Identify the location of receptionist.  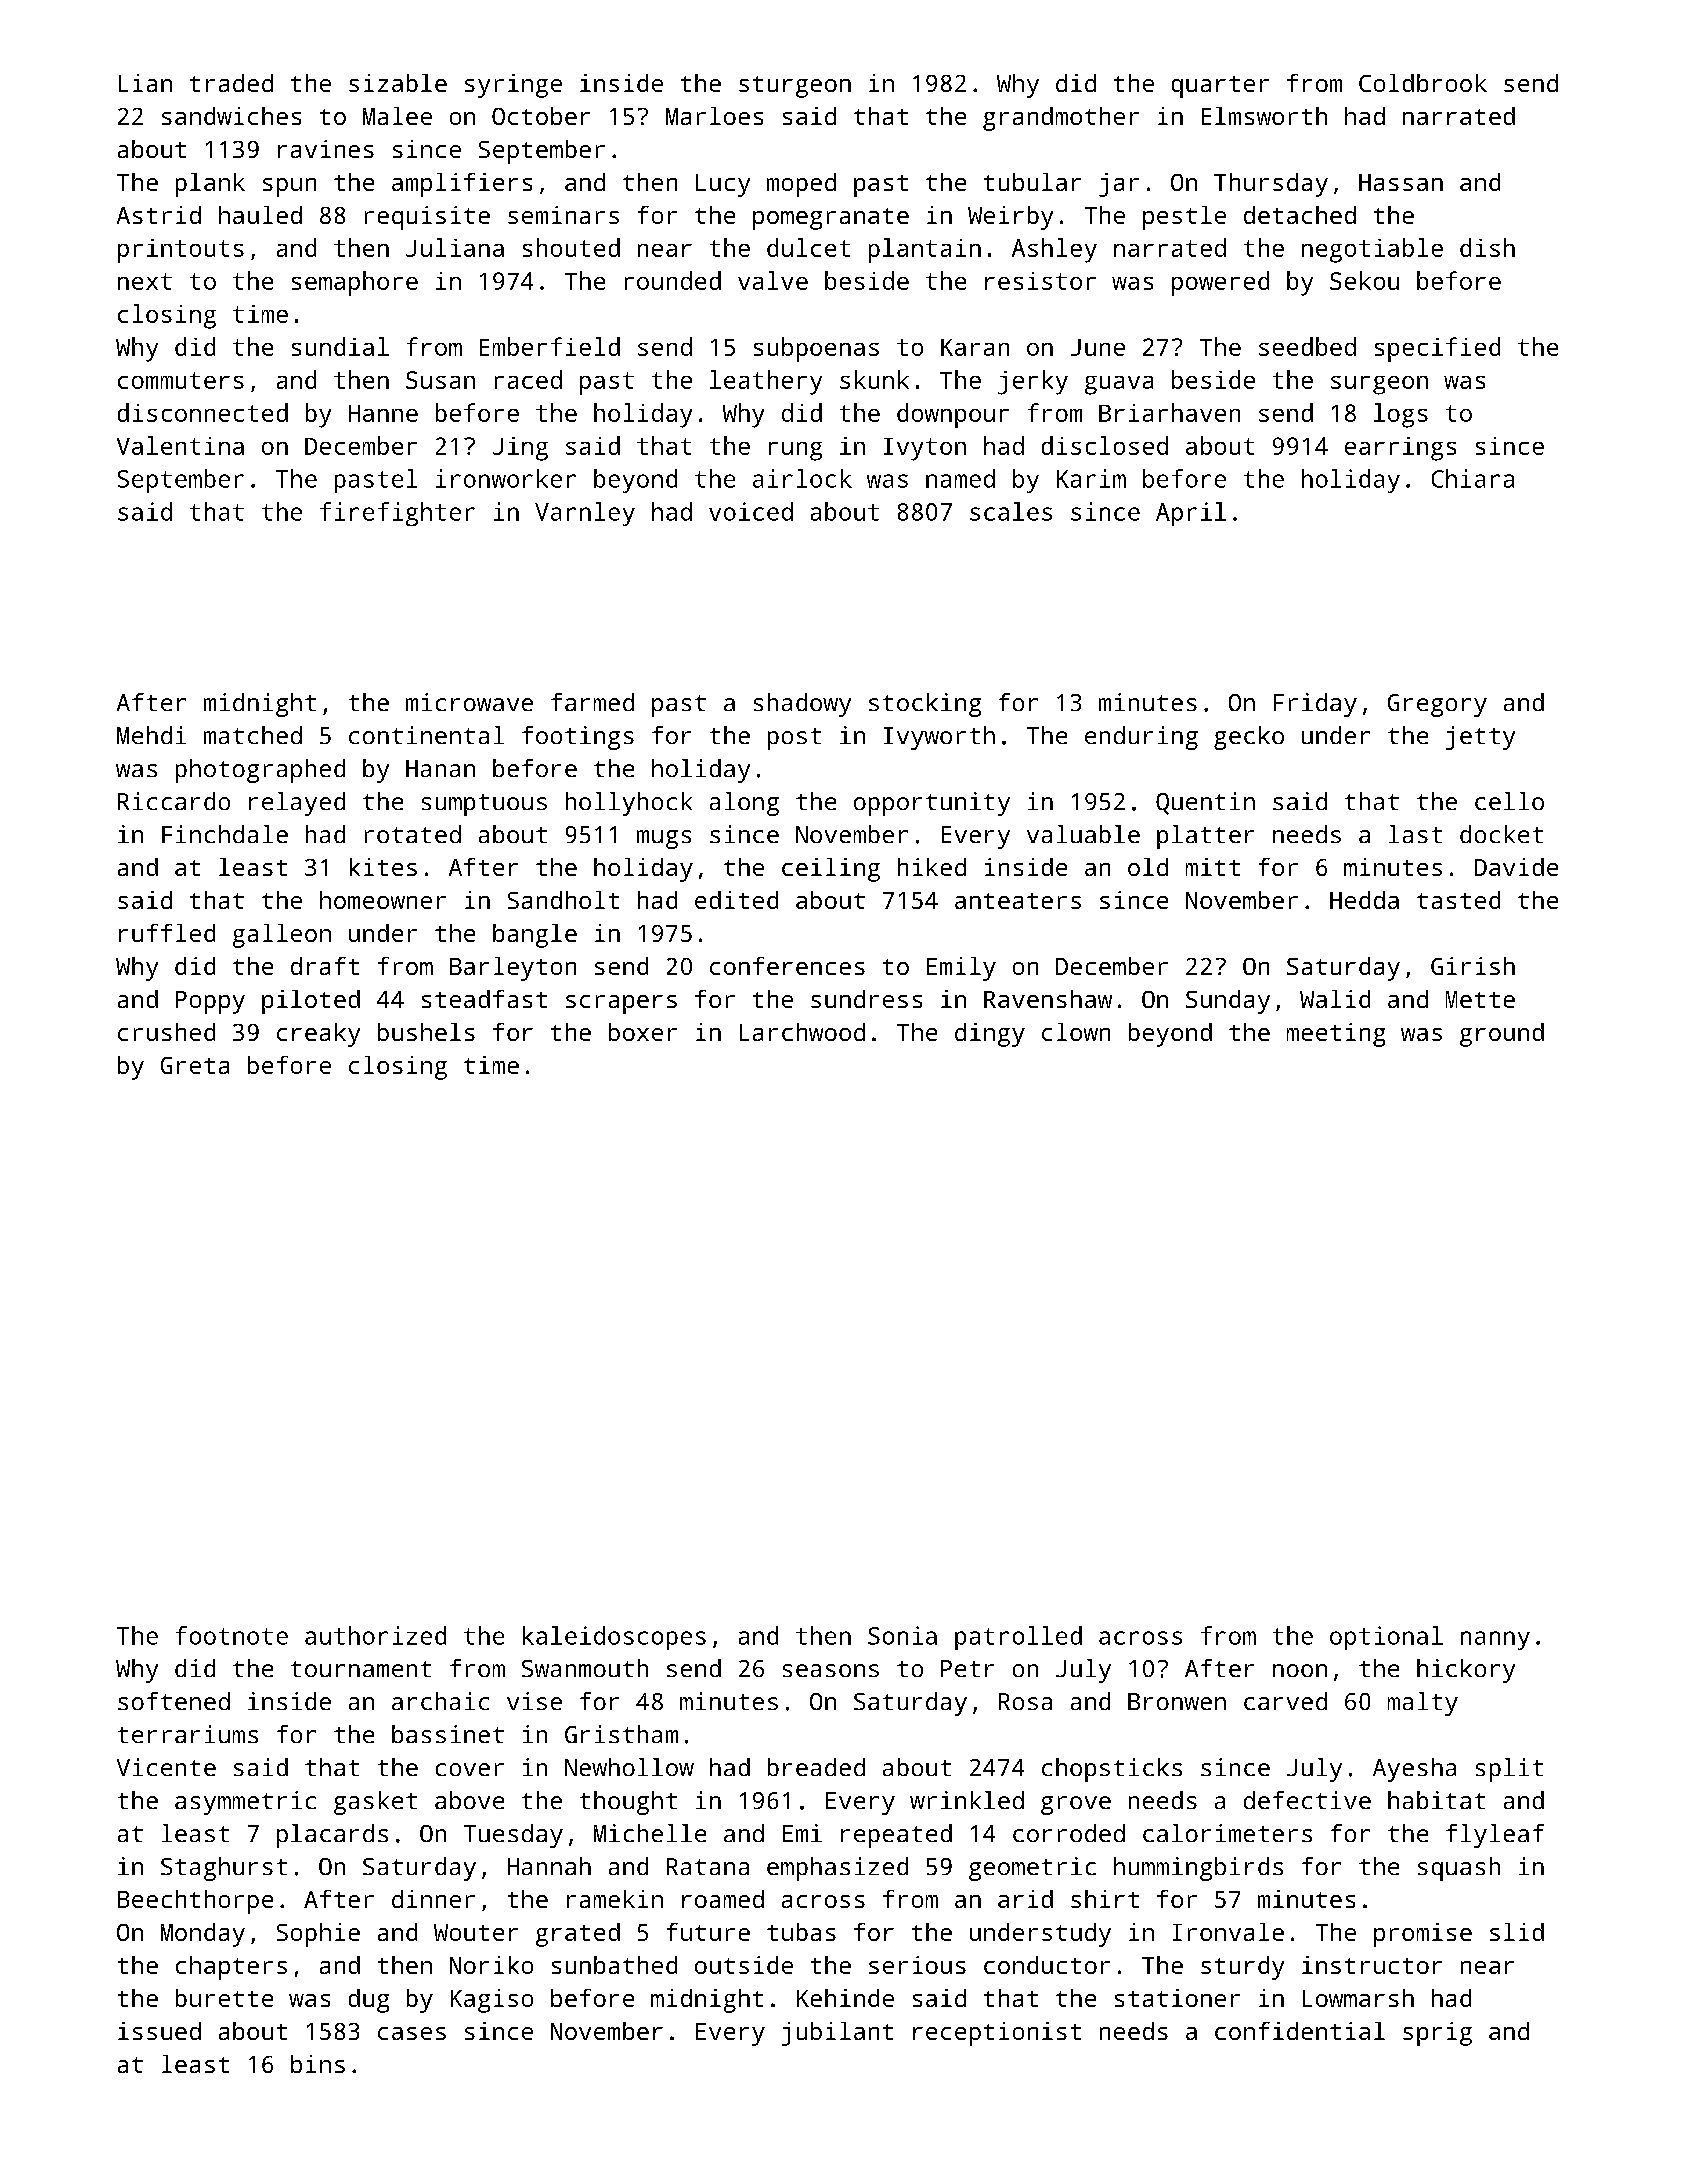
(997, 2034).
